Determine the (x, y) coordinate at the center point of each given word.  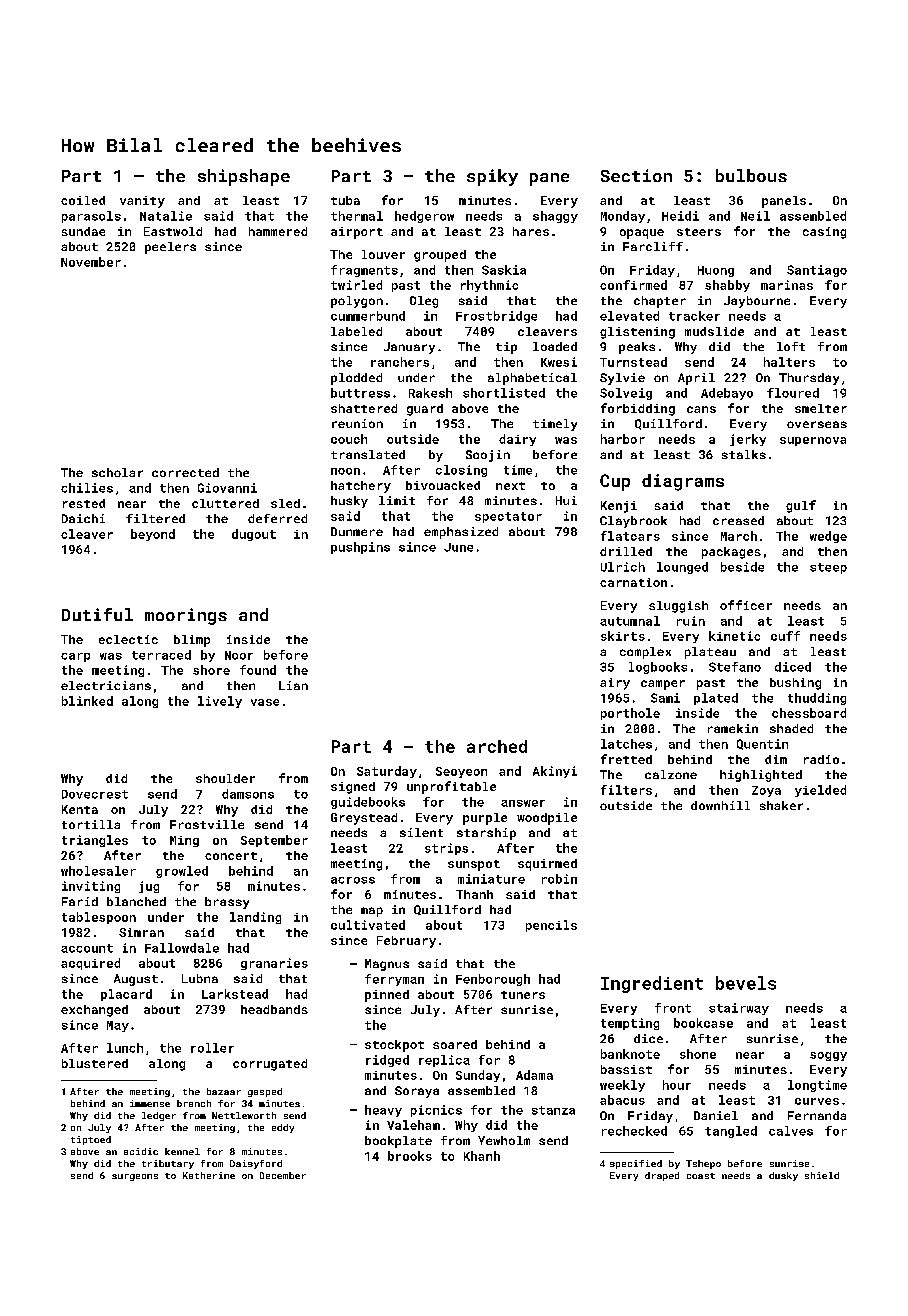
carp (75, 657)
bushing (795, 684)
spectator (508, 517)
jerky (748, 440)
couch (349, 439)
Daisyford (256, 1164)
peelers (170, 248)
